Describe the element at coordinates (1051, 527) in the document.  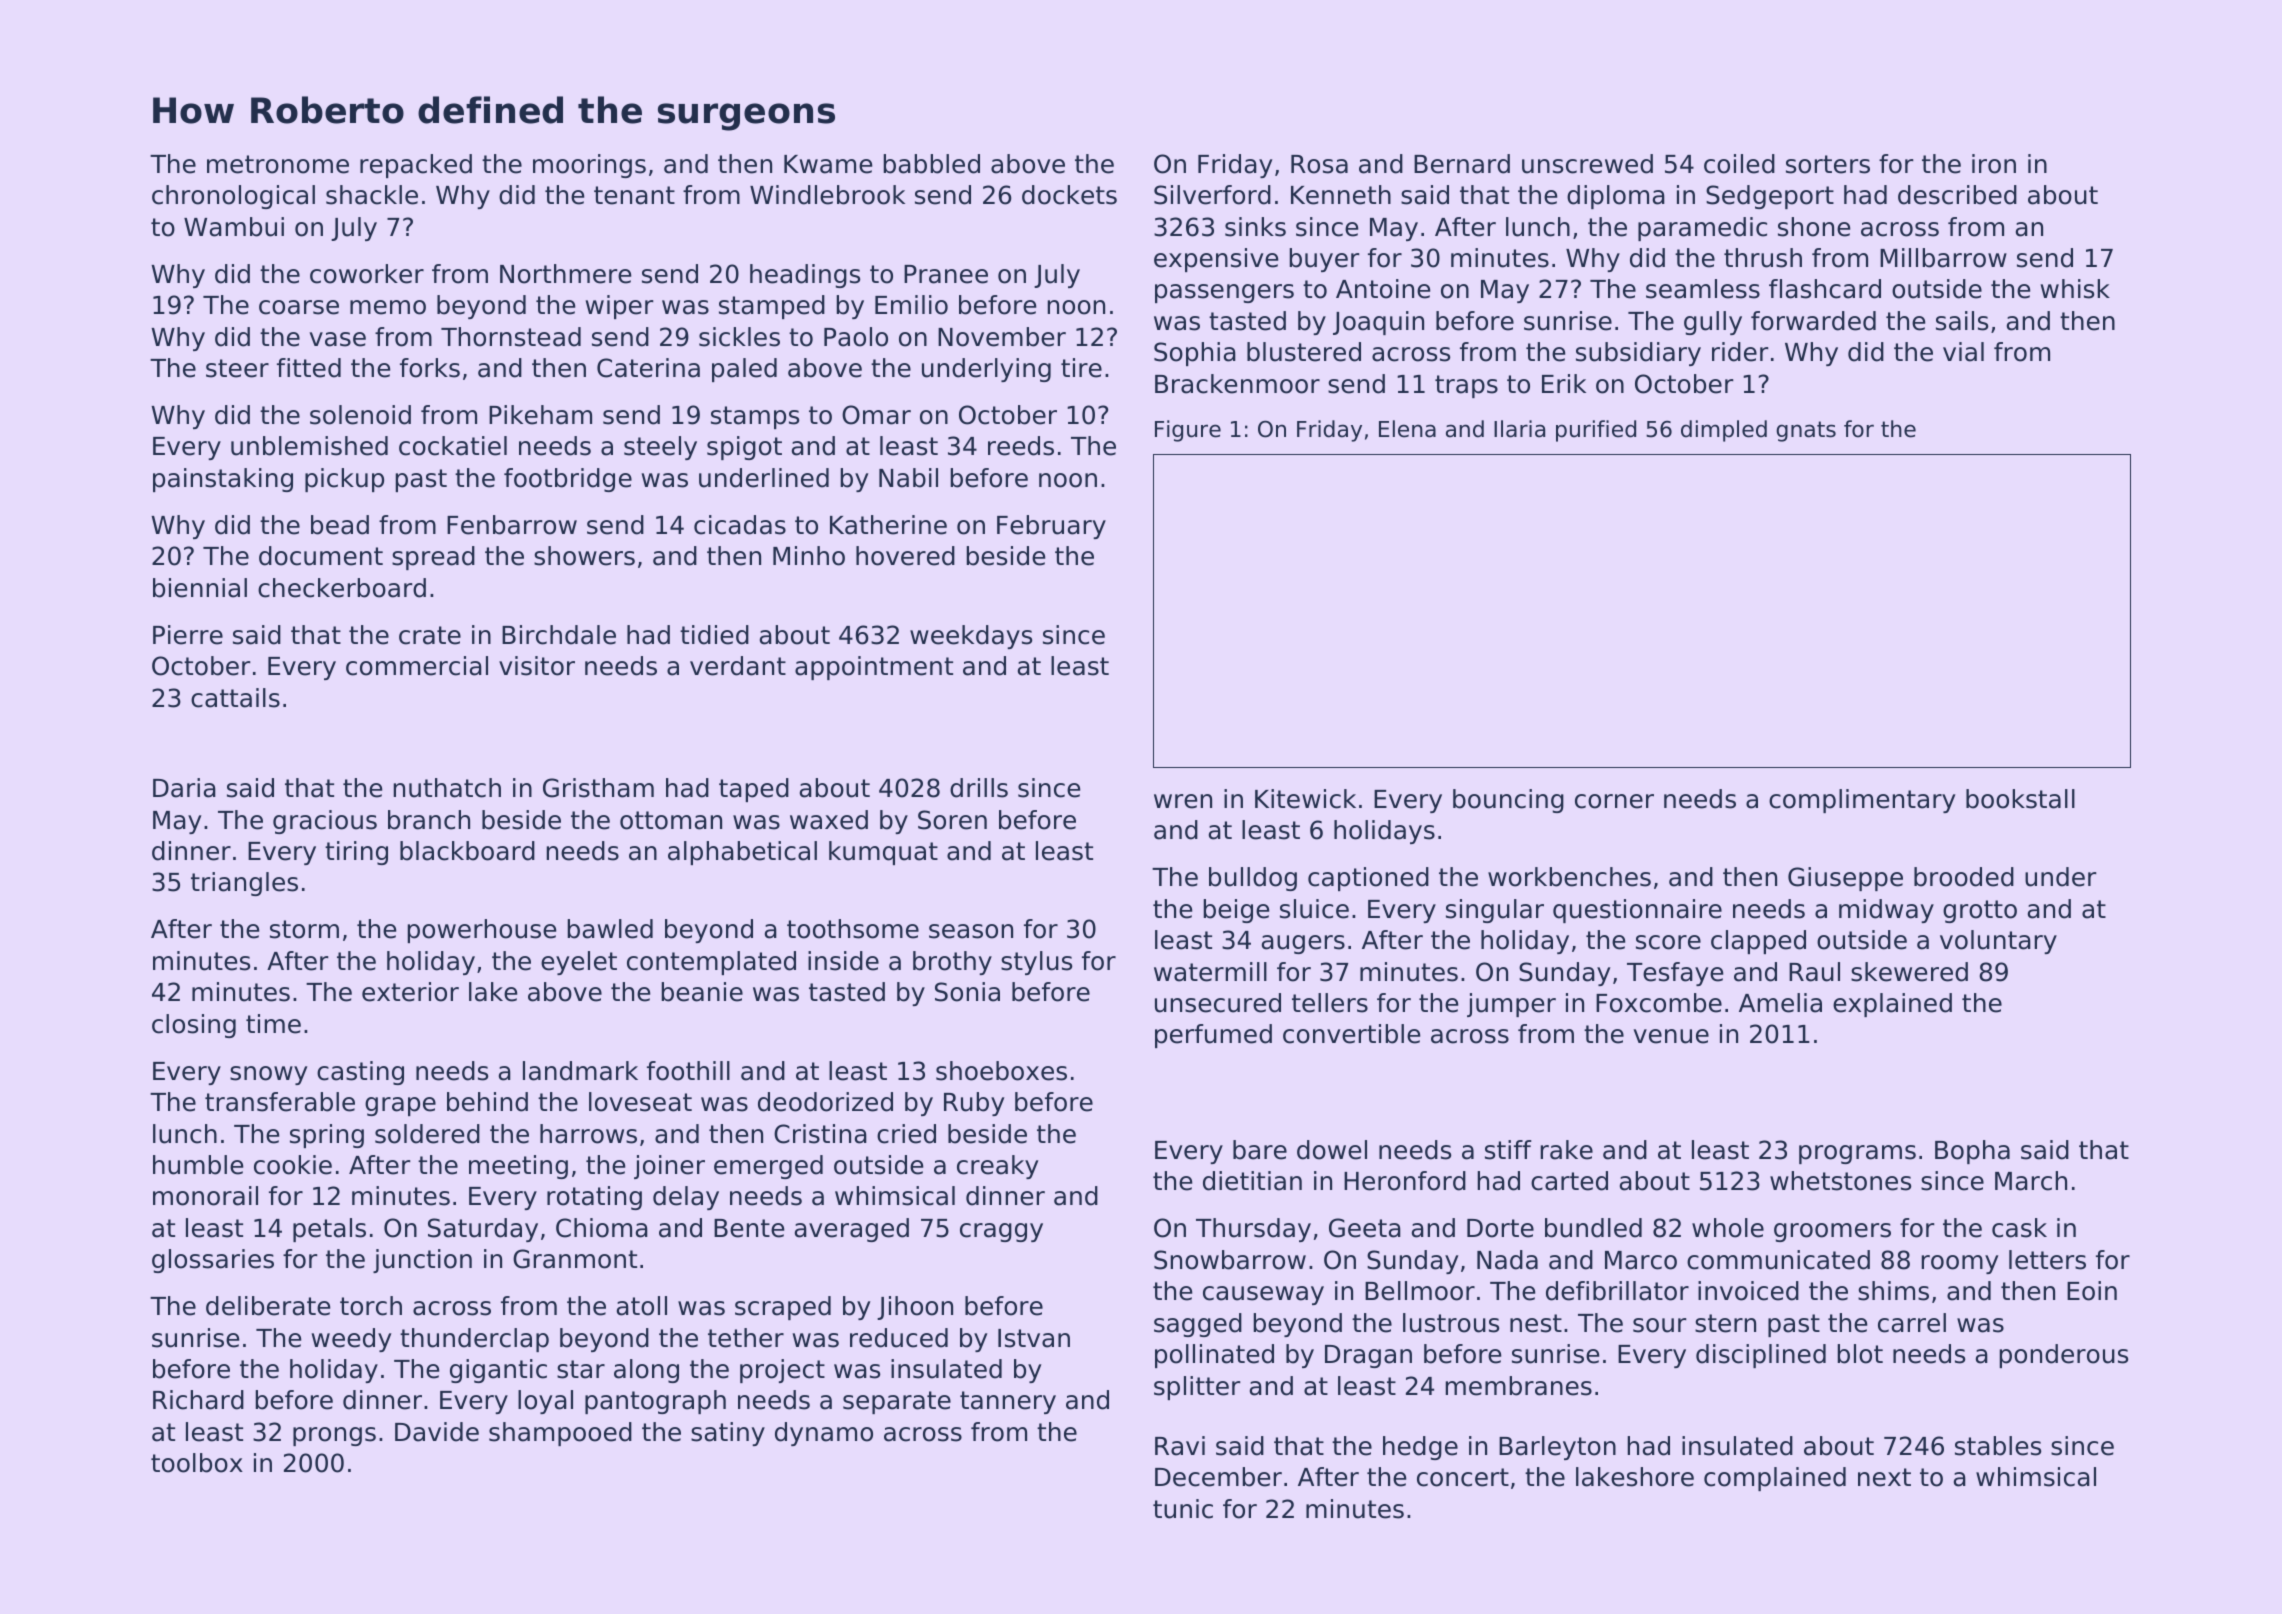
I see `February` at that location.
